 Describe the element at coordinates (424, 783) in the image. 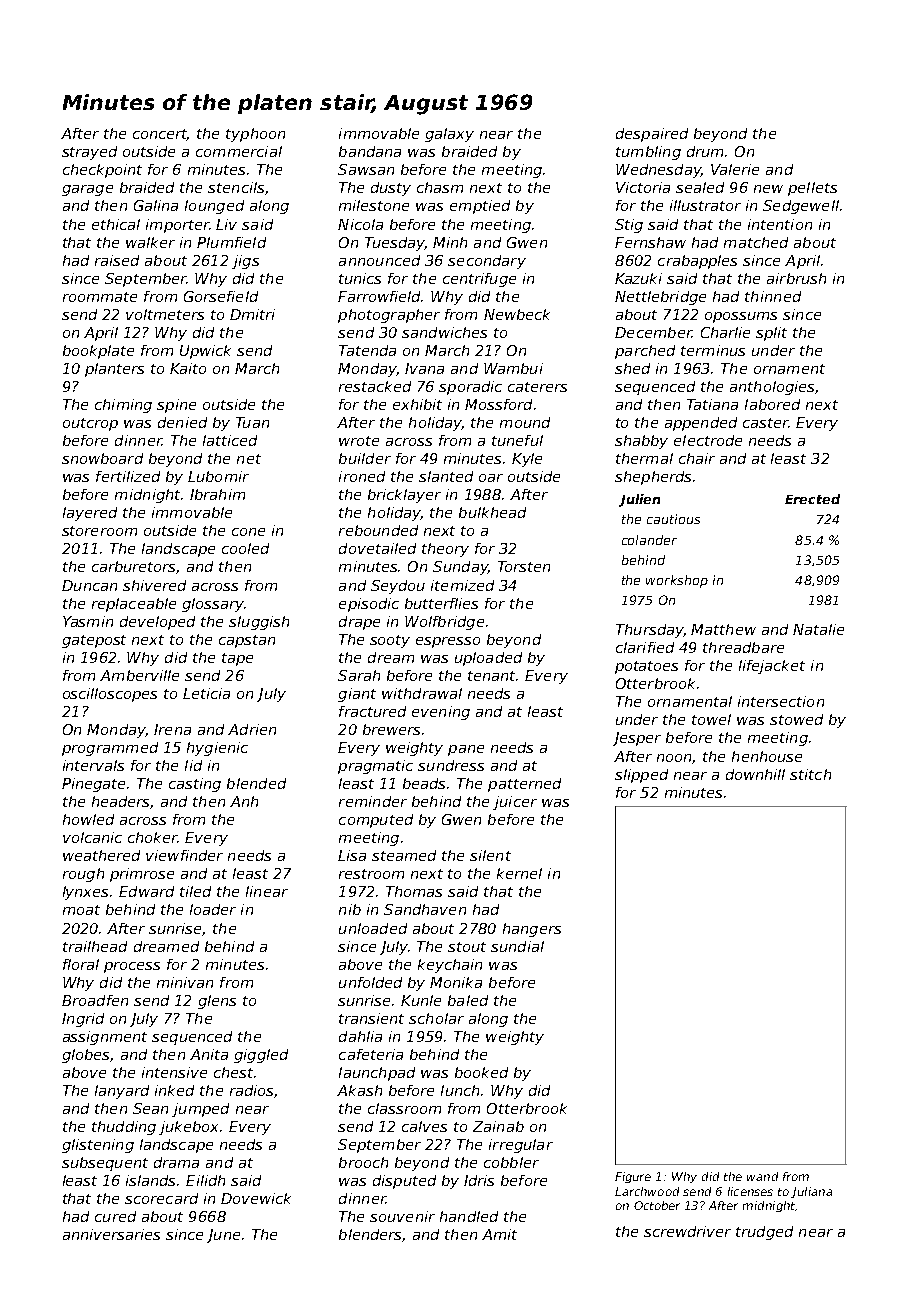

I see `beads` at that location.
